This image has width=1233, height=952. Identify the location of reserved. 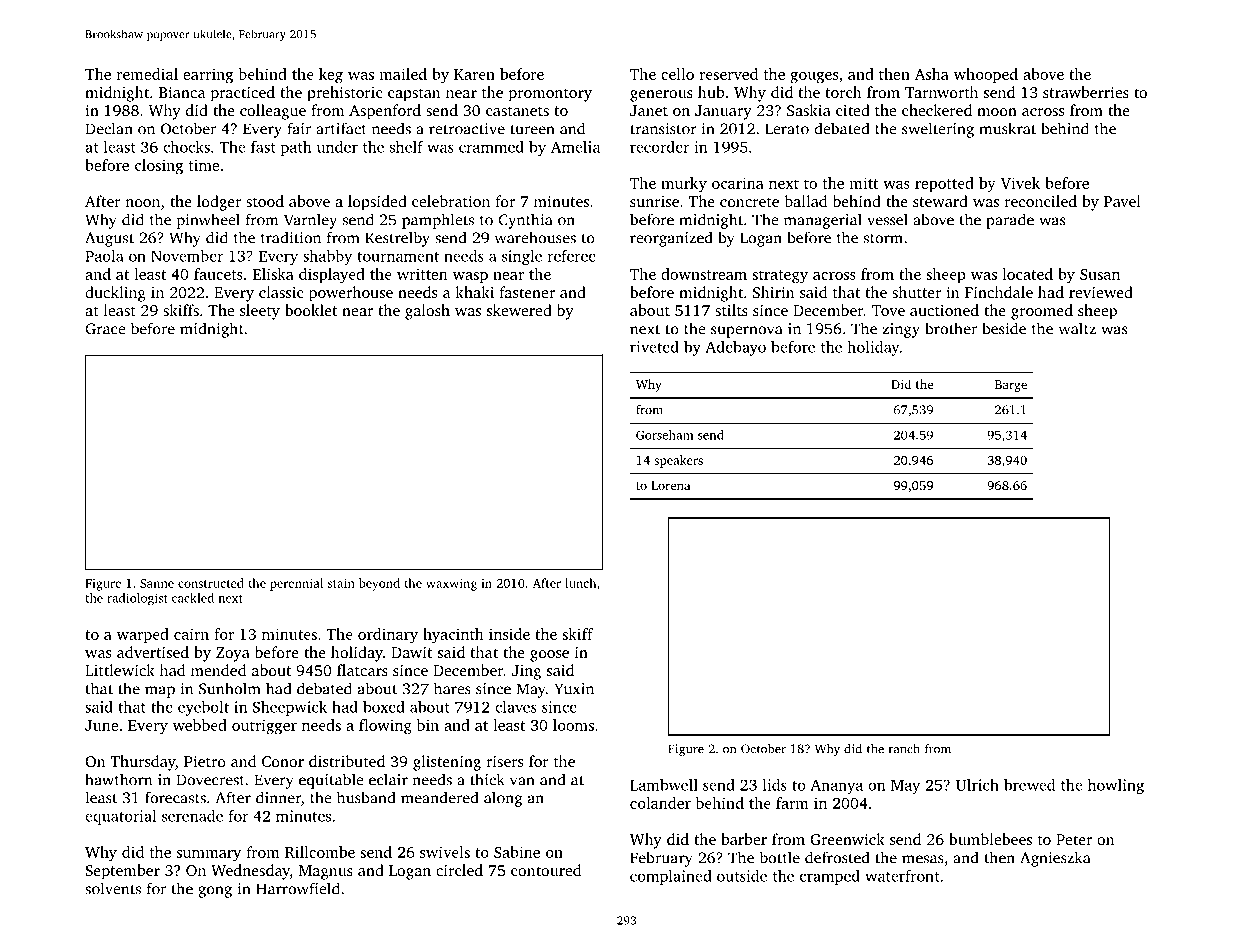
(728, 74).
